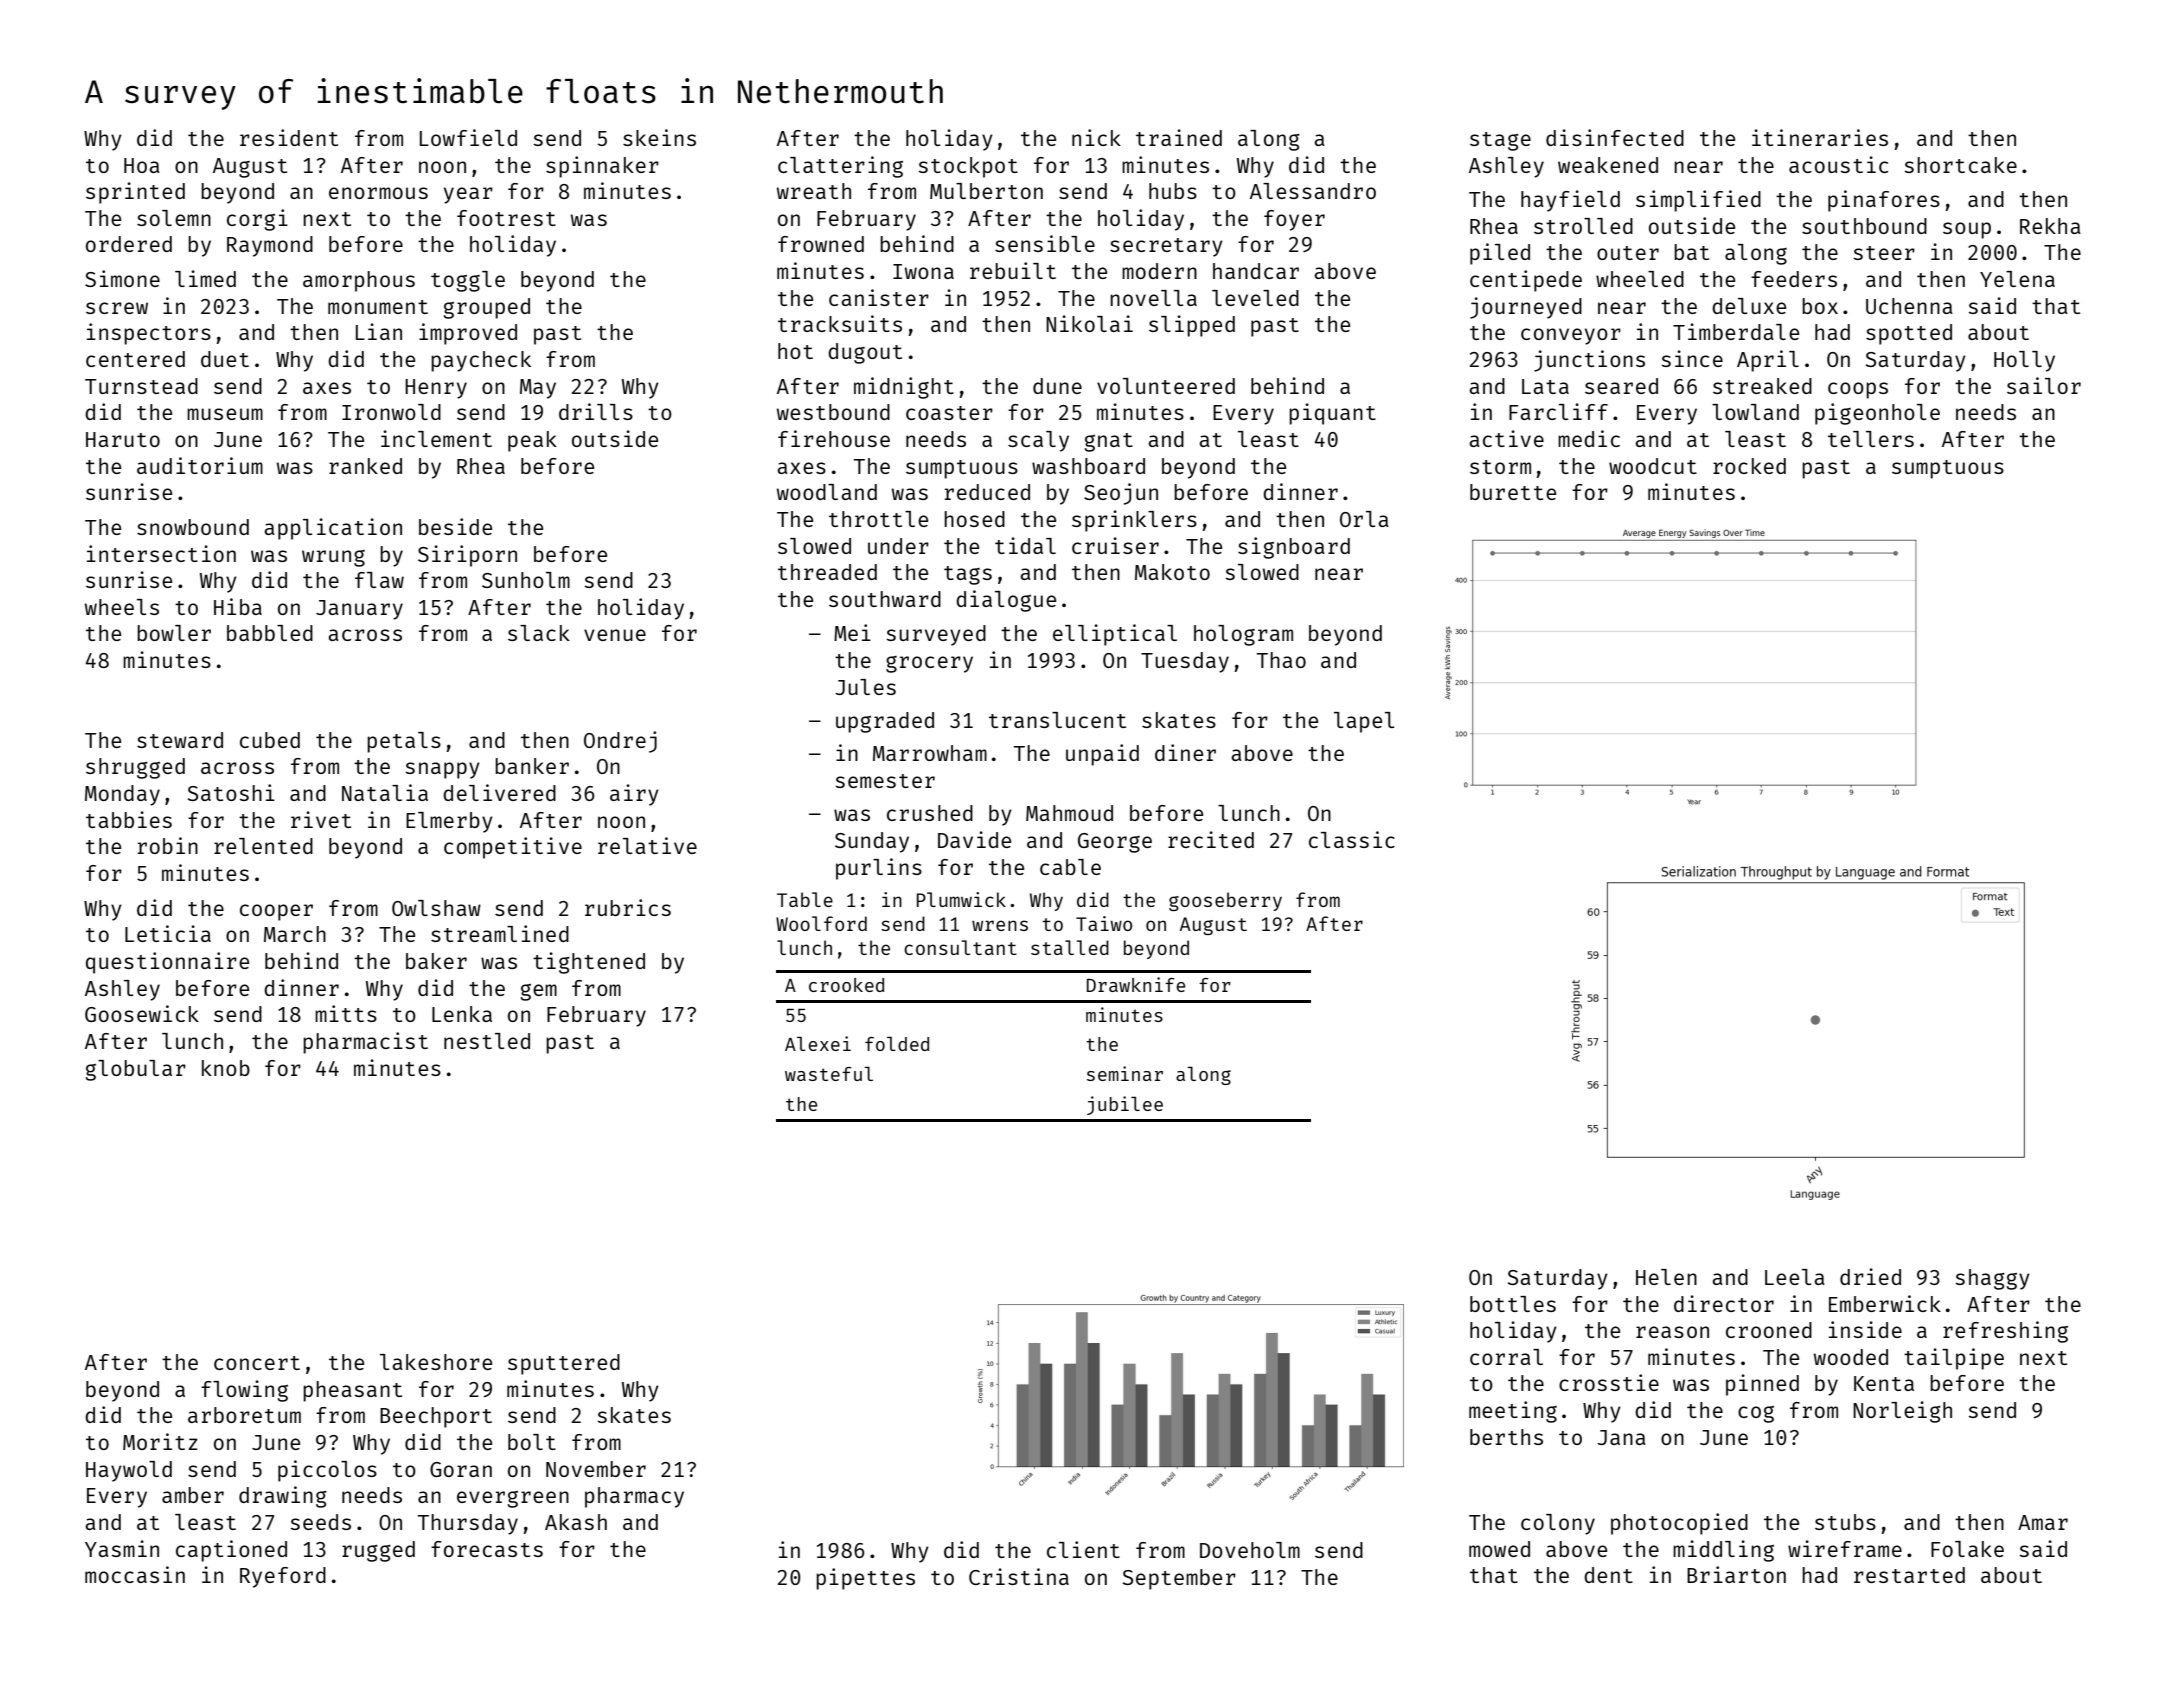 The height and width of the image is (1683, 2178). What do you see at coordinates (1615, 137) in the image?
I see `disinfected` at bounding box center [1615, 137].
